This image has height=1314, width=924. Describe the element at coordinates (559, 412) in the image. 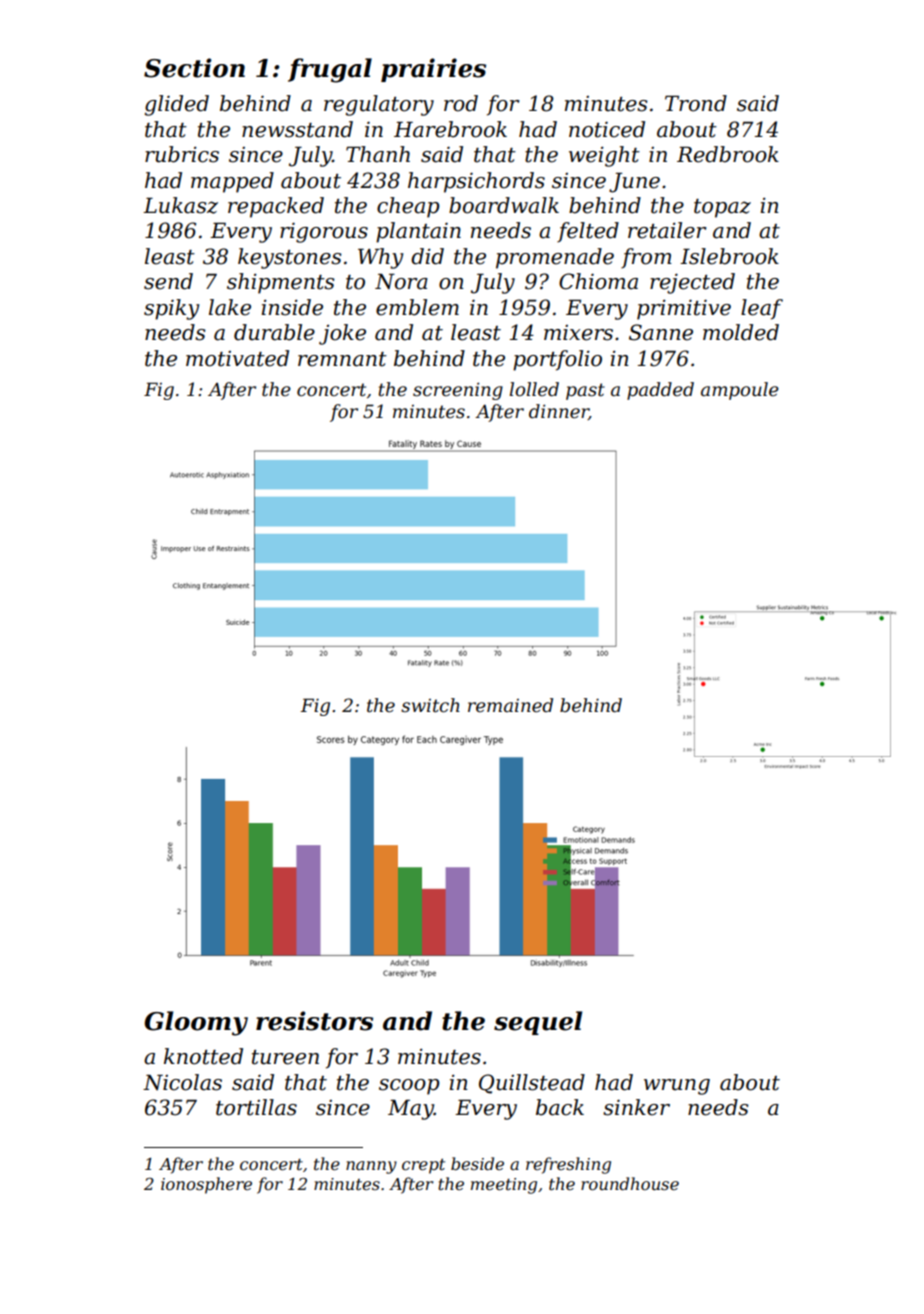

I see `dinner` at that location.
